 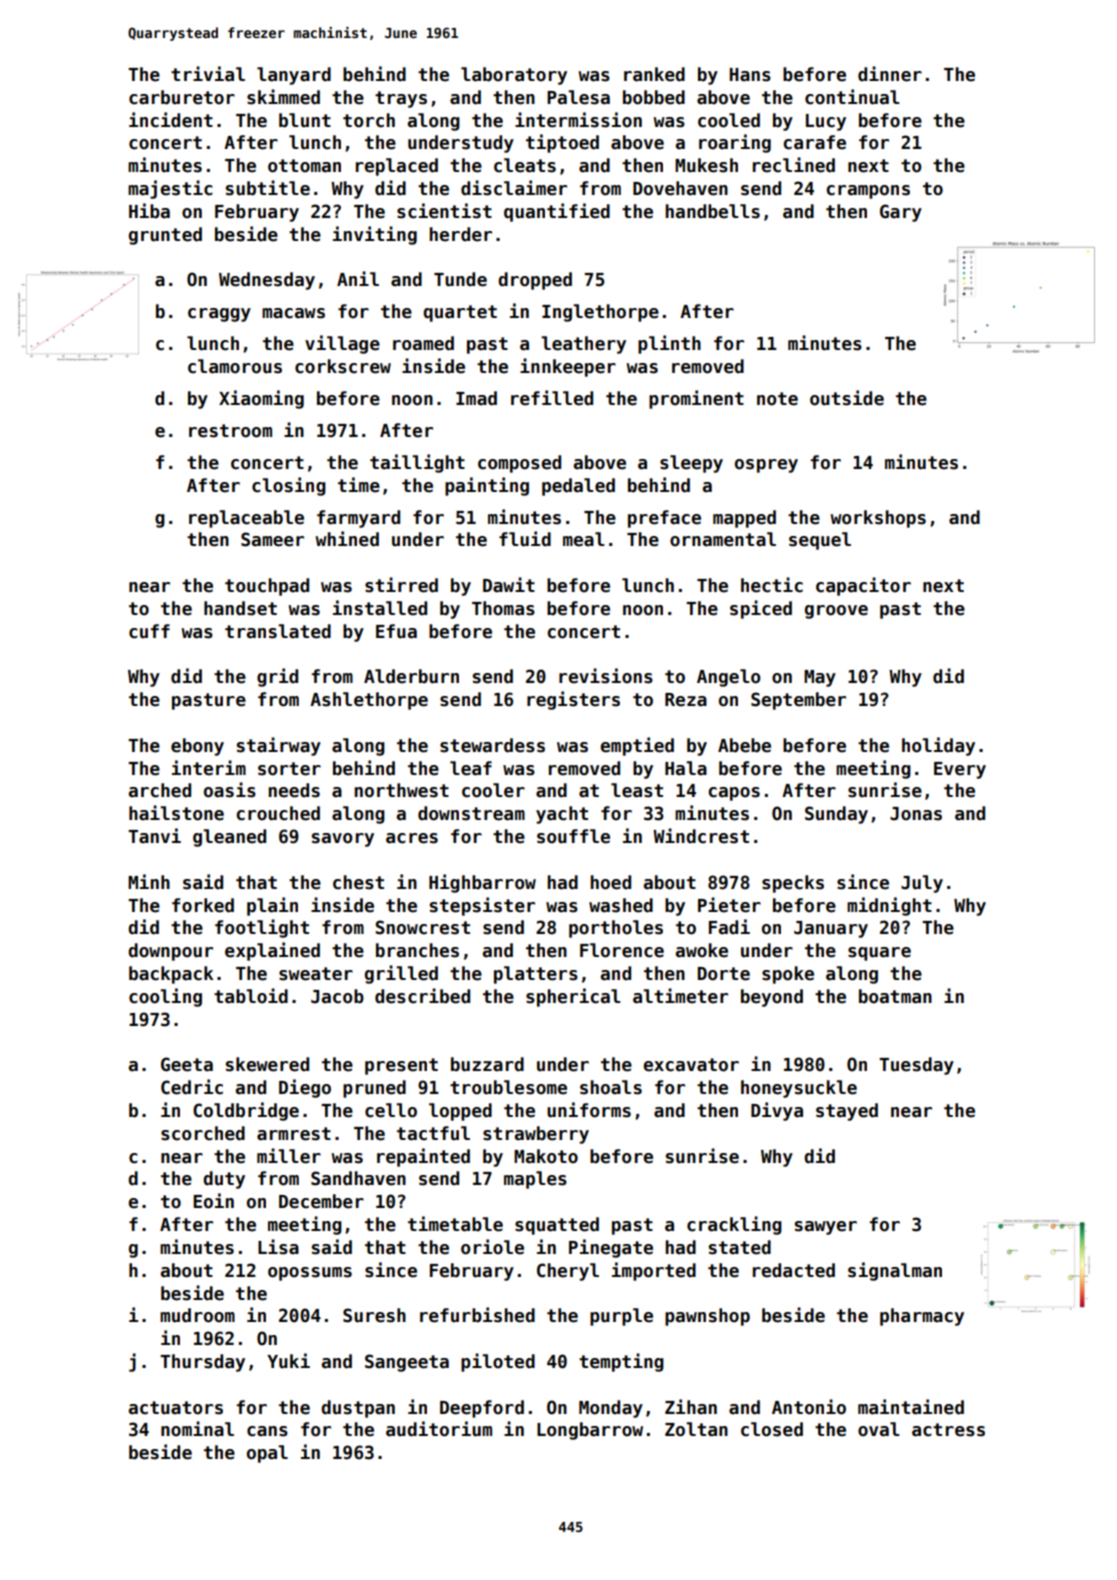 What do you see at coordinates (358, 519) in the screenshot?
I see `farmyard` at bounding box center [358, 519].
